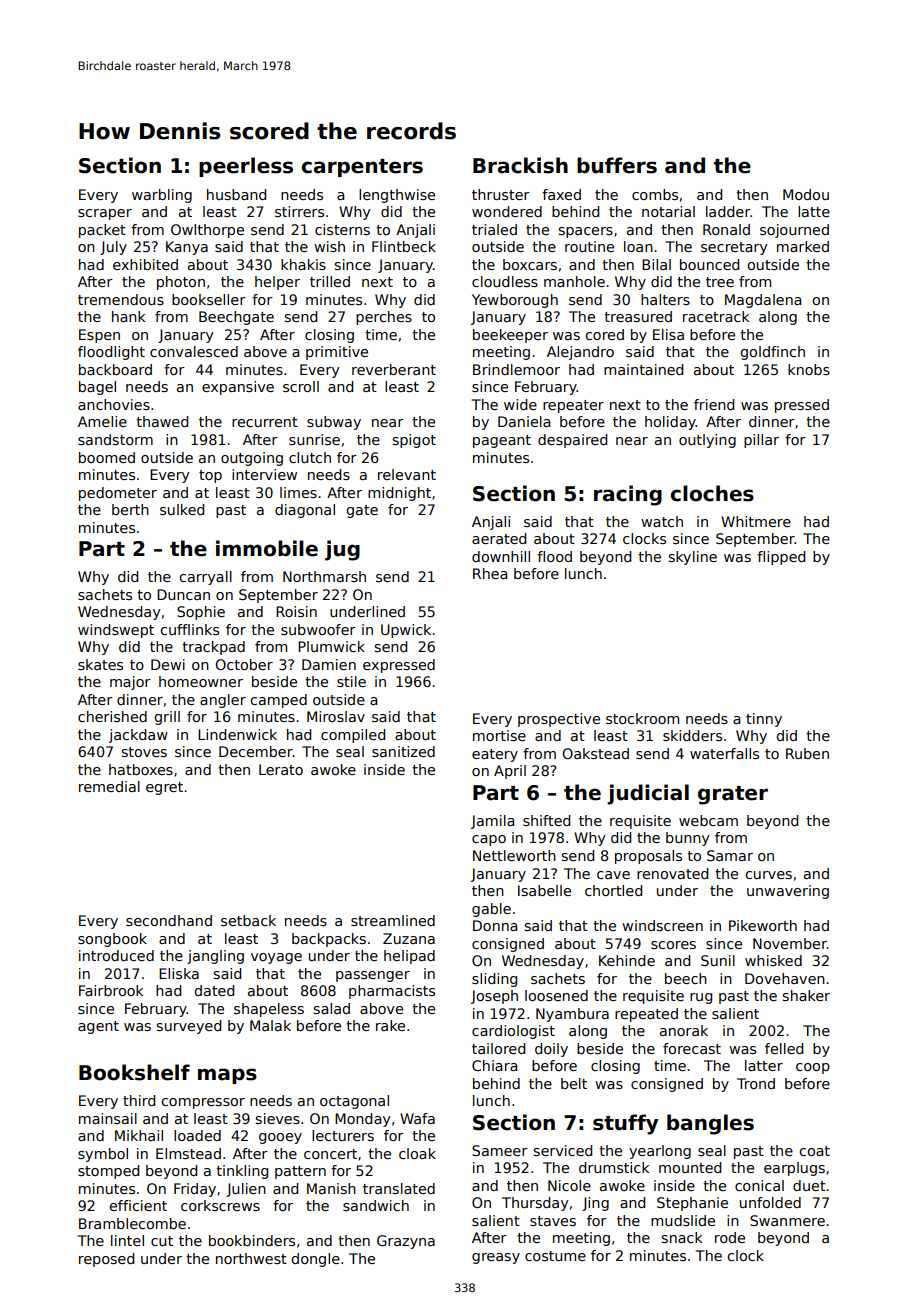 Image resolution: width=908 pixels, height=1316 pixels. I want to click on racing, so click(628, 495).
